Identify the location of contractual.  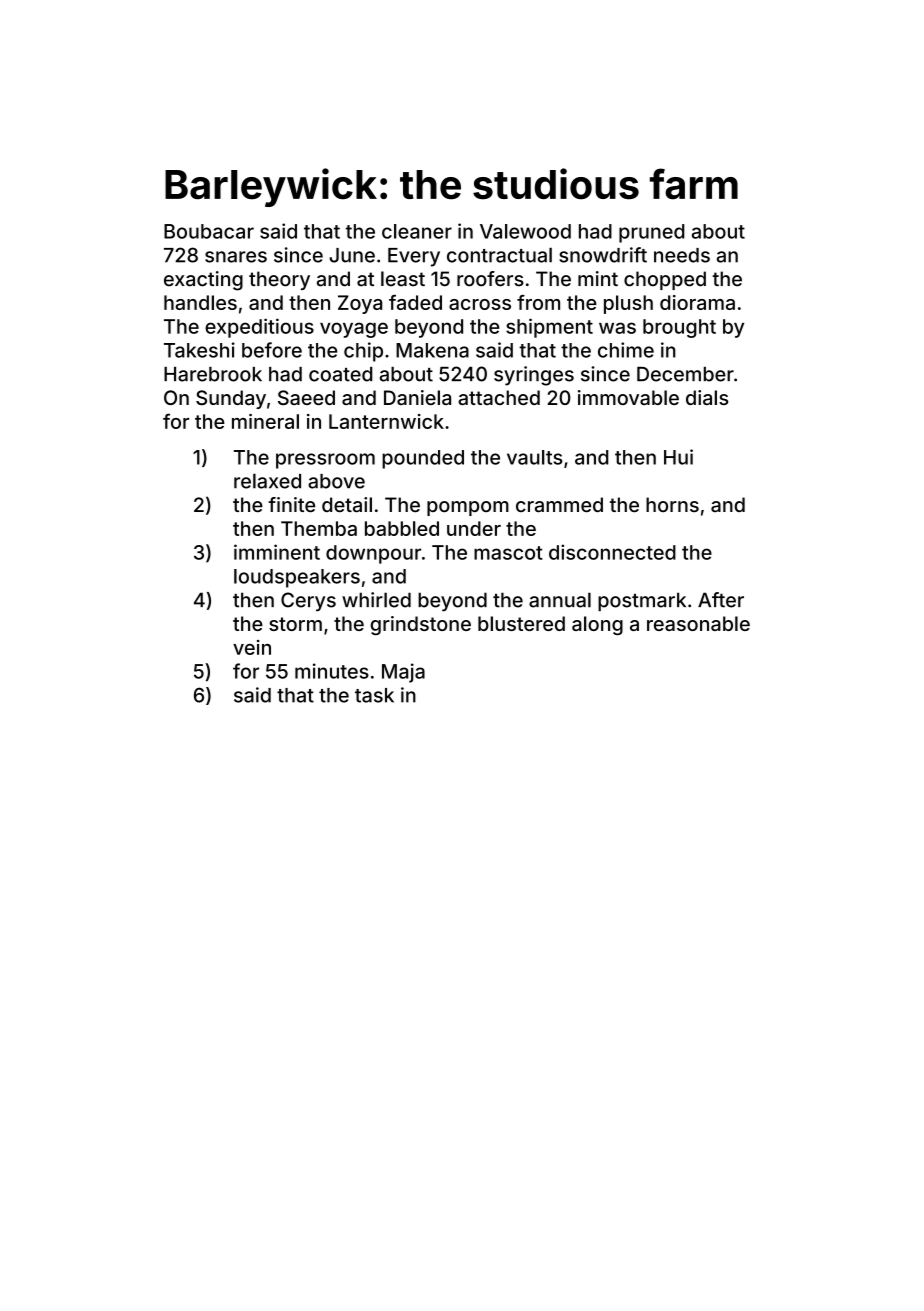
(499, 255).
